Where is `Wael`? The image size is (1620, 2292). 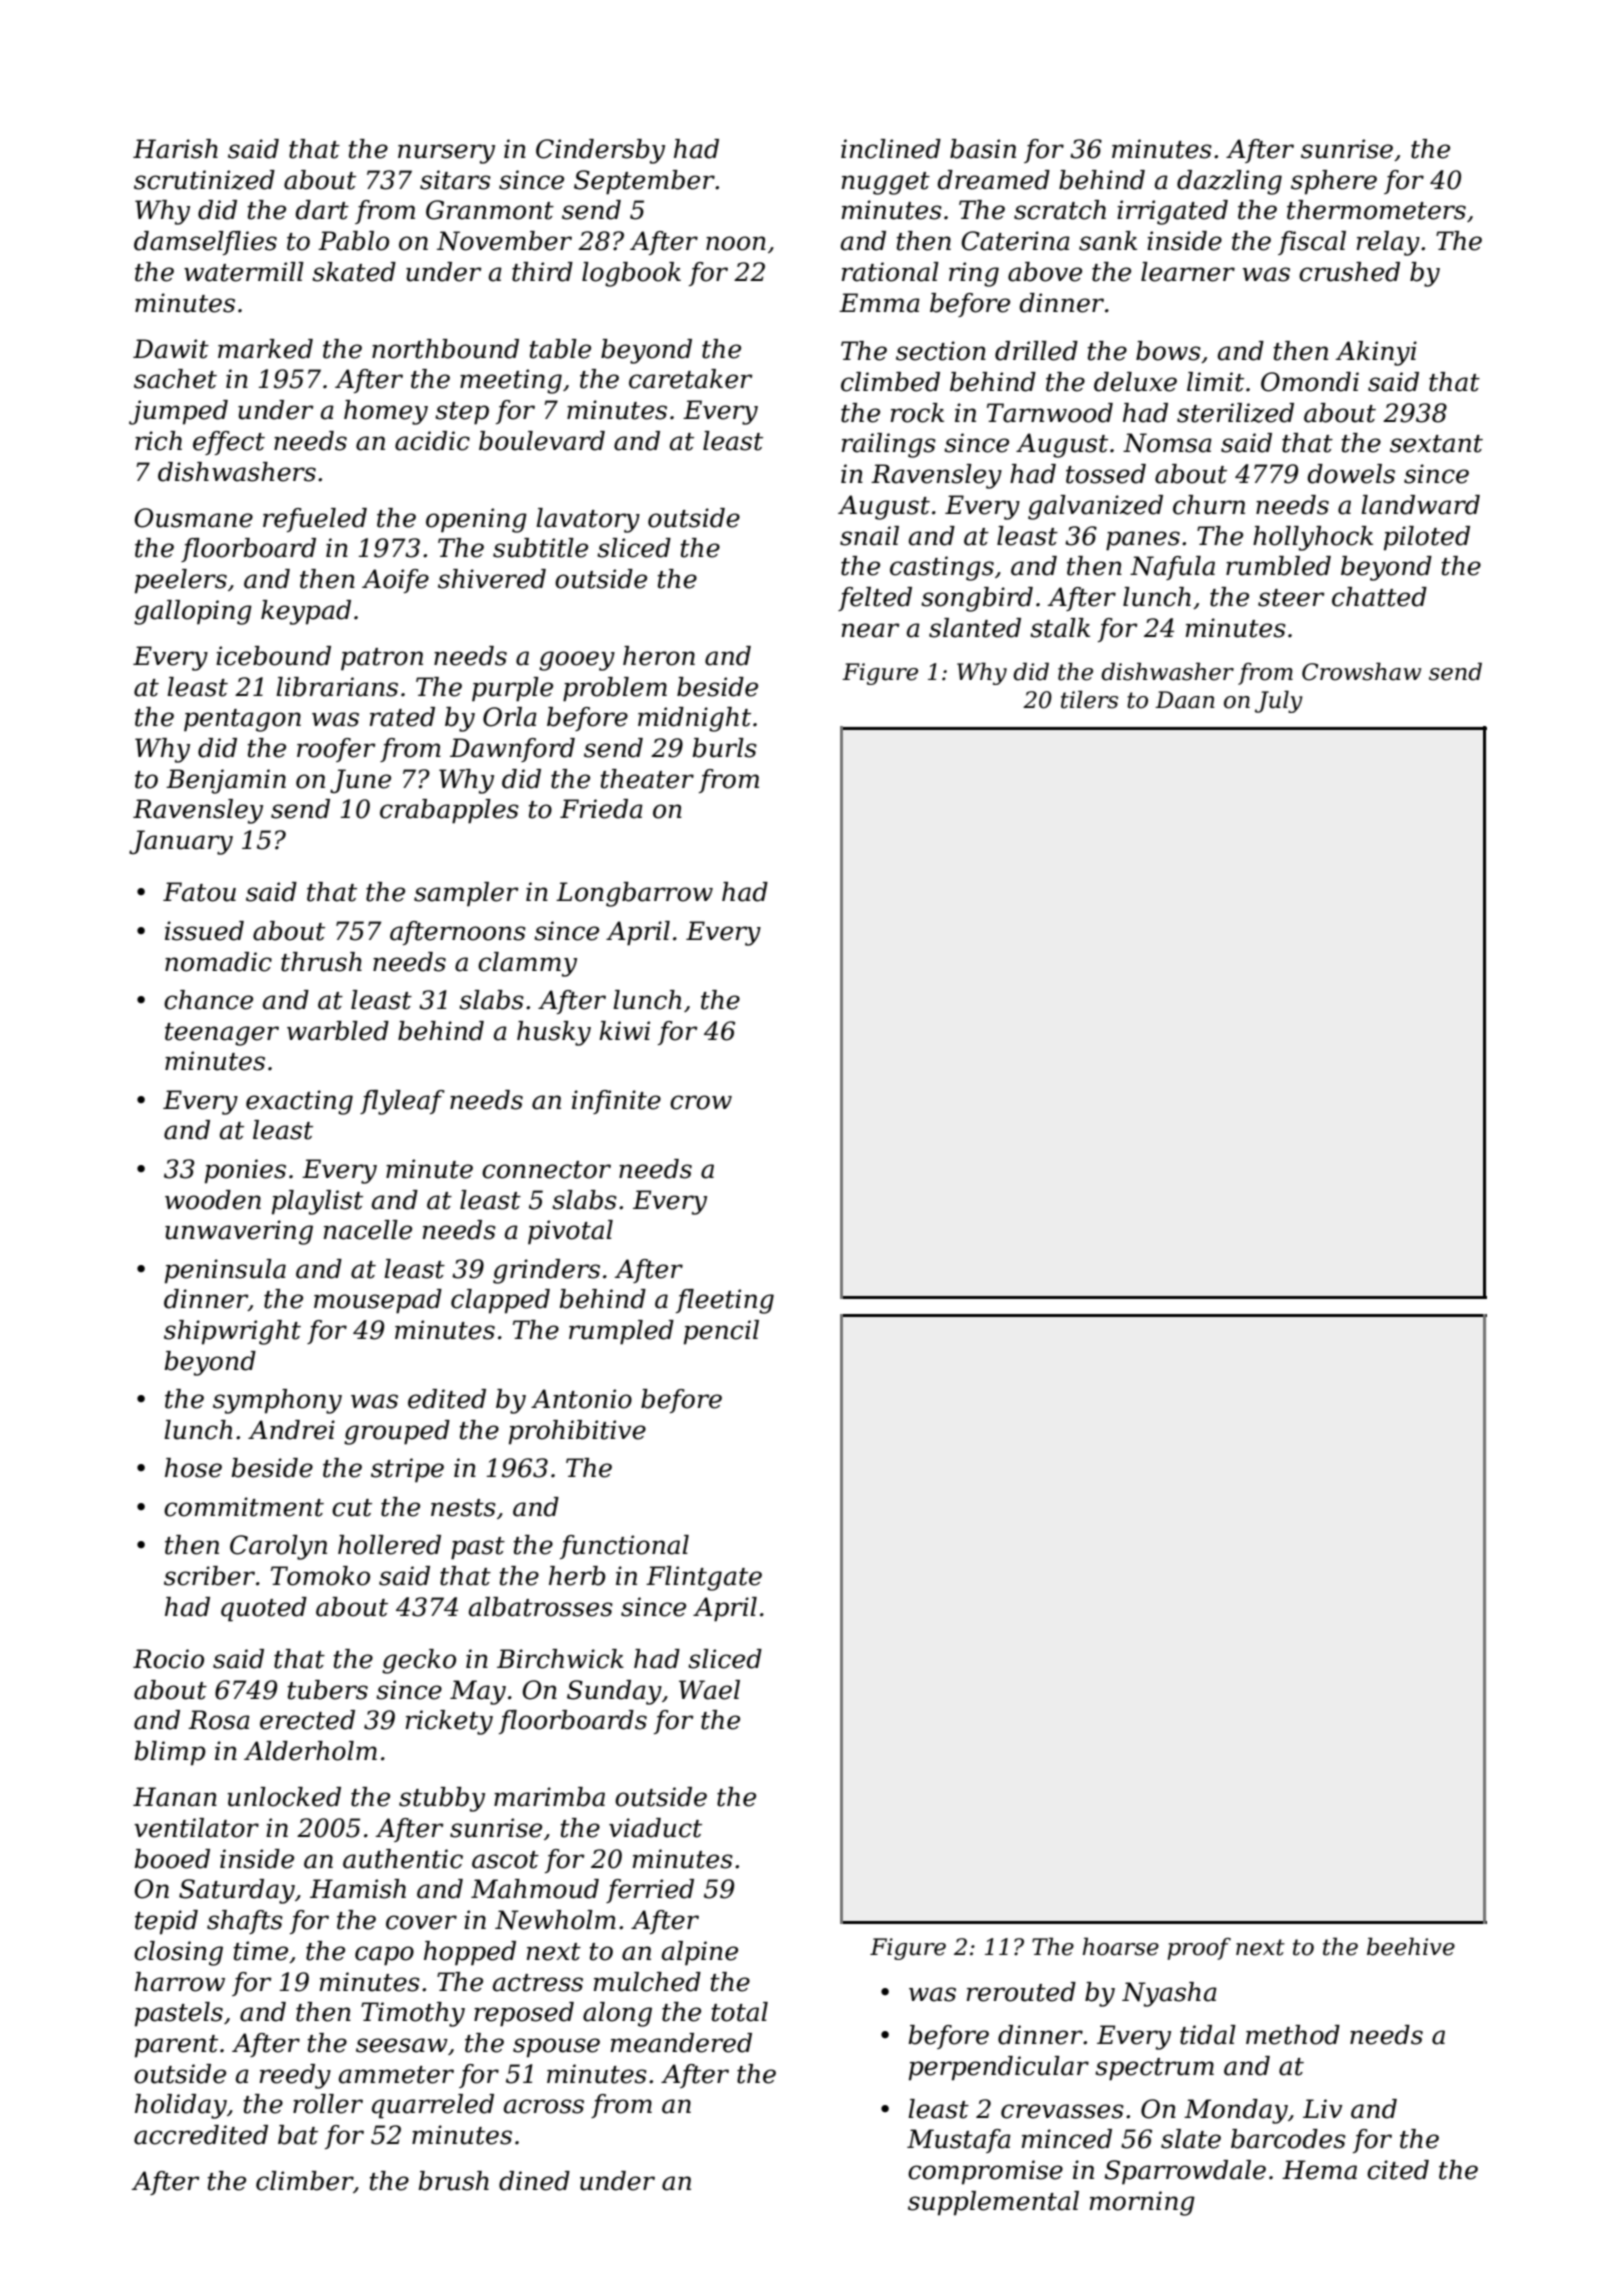 Wael is located at coordinates (709, 1690).
